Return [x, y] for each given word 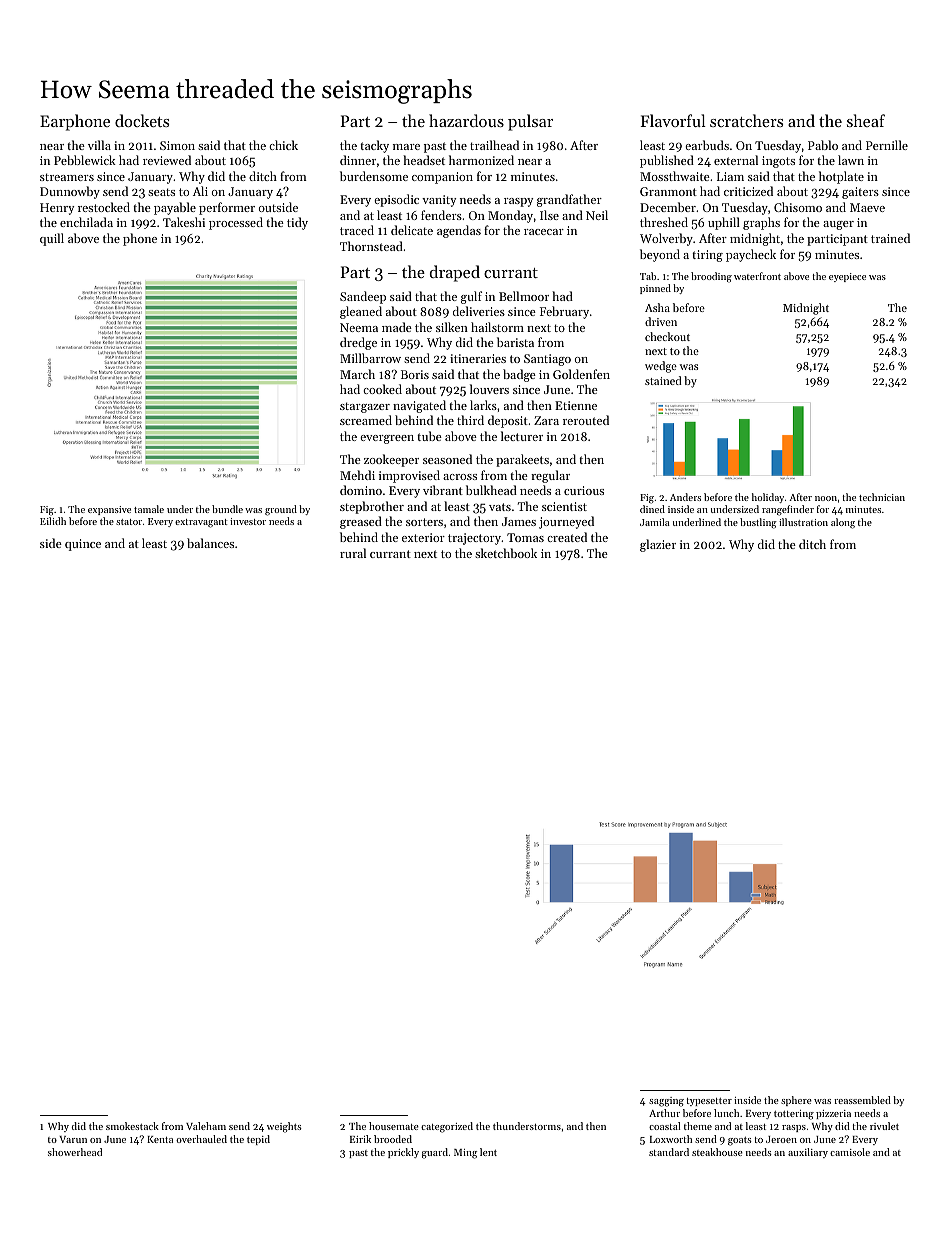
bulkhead [491, 490]
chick [283, 145]
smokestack [132, 1126]
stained [663, 380]
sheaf [866, 120]
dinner [358, 160]
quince [83, 545]
